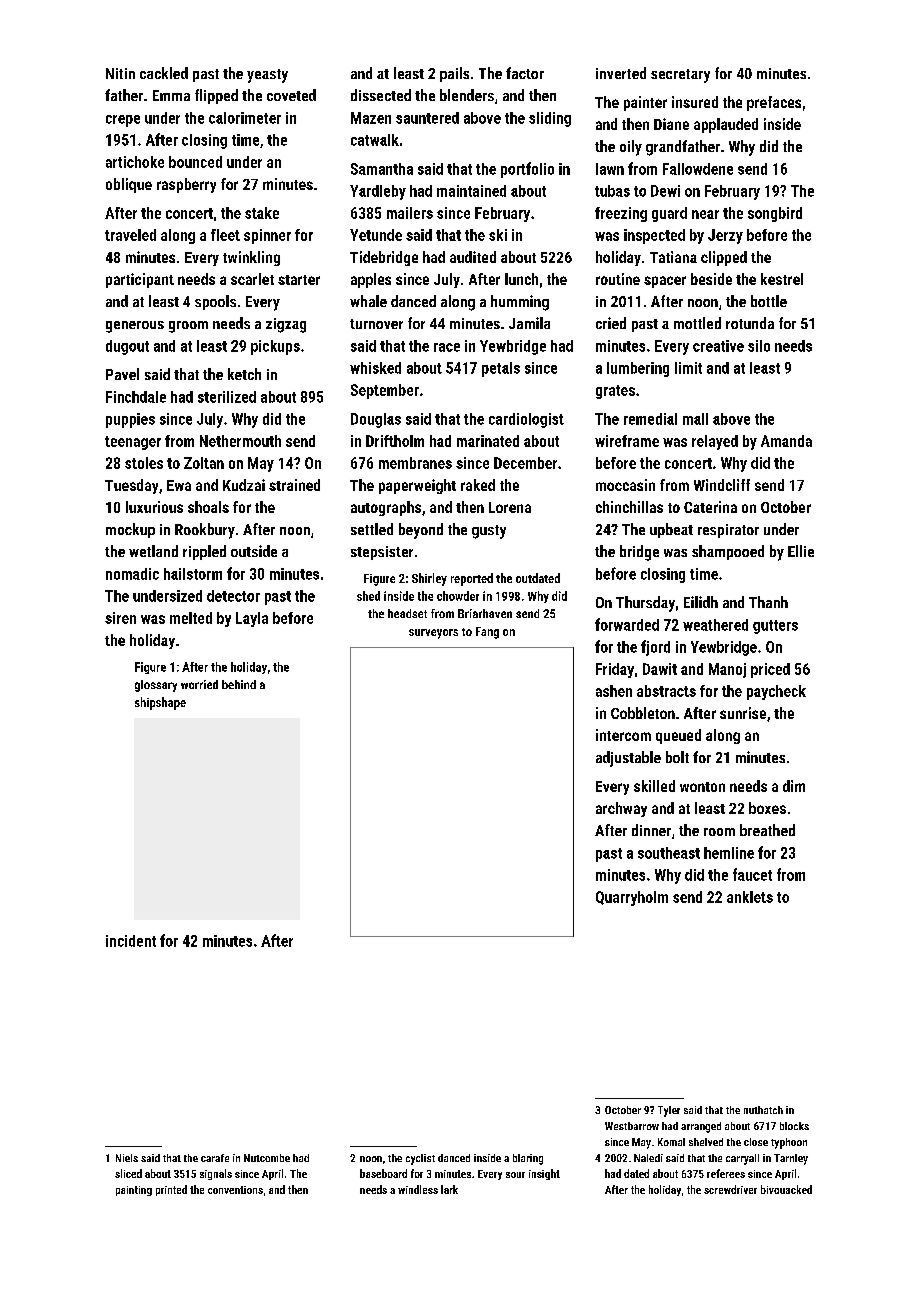 Image resolution: width=924 pixels, height=1308 pixels. I want to click on behind, so click(239, 684).
